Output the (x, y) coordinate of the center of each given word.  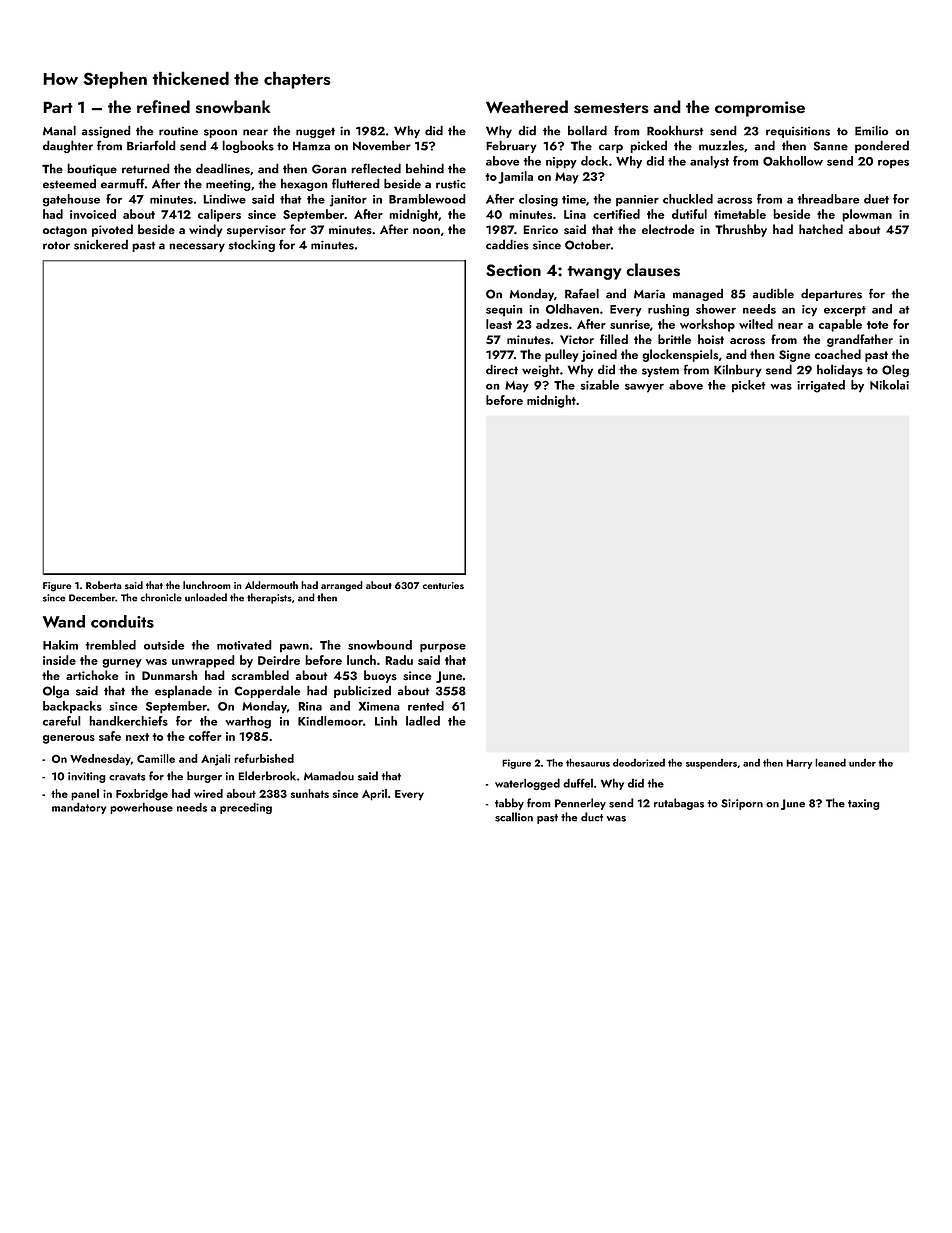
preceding (246, 808)
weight (541, 370)
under (862, 763)
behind (425, 168)
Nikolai (889, 385)
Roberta (104, 585)
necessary (197, 247)
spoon (220, 133)
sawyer (644, 388)
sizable (599, 385)
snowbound (380, 645)
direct (502, 369)
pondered (882, 146)
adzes (552, 324)
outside (164, 645)
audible (773, 293)
